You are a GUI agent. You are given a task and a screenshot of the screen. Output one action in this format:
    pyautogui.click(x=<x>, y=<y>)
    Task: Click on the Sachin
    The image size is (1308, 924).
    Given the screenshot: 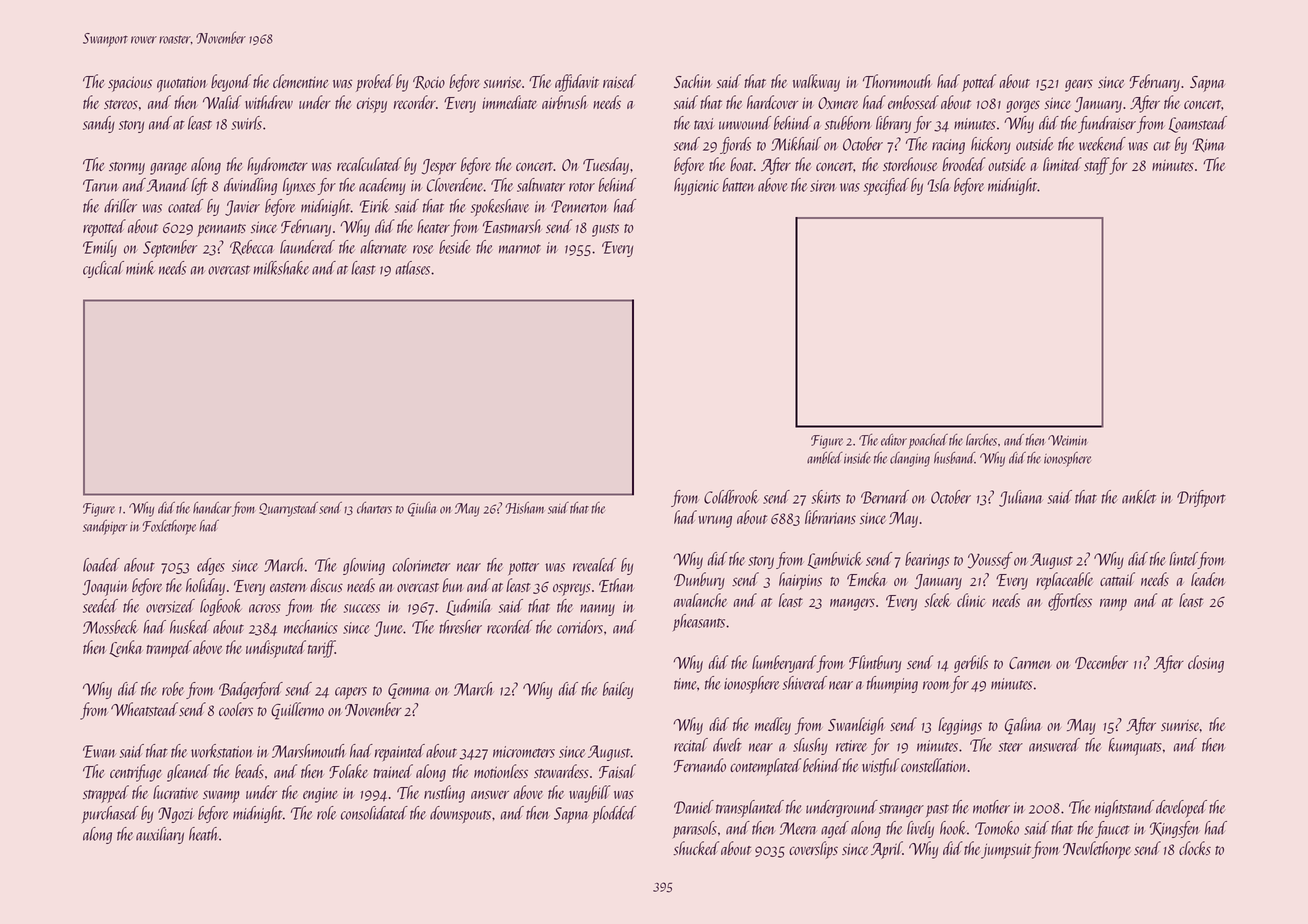 What is the action you would take?
    pyautogui.click(x=693, y=81)
